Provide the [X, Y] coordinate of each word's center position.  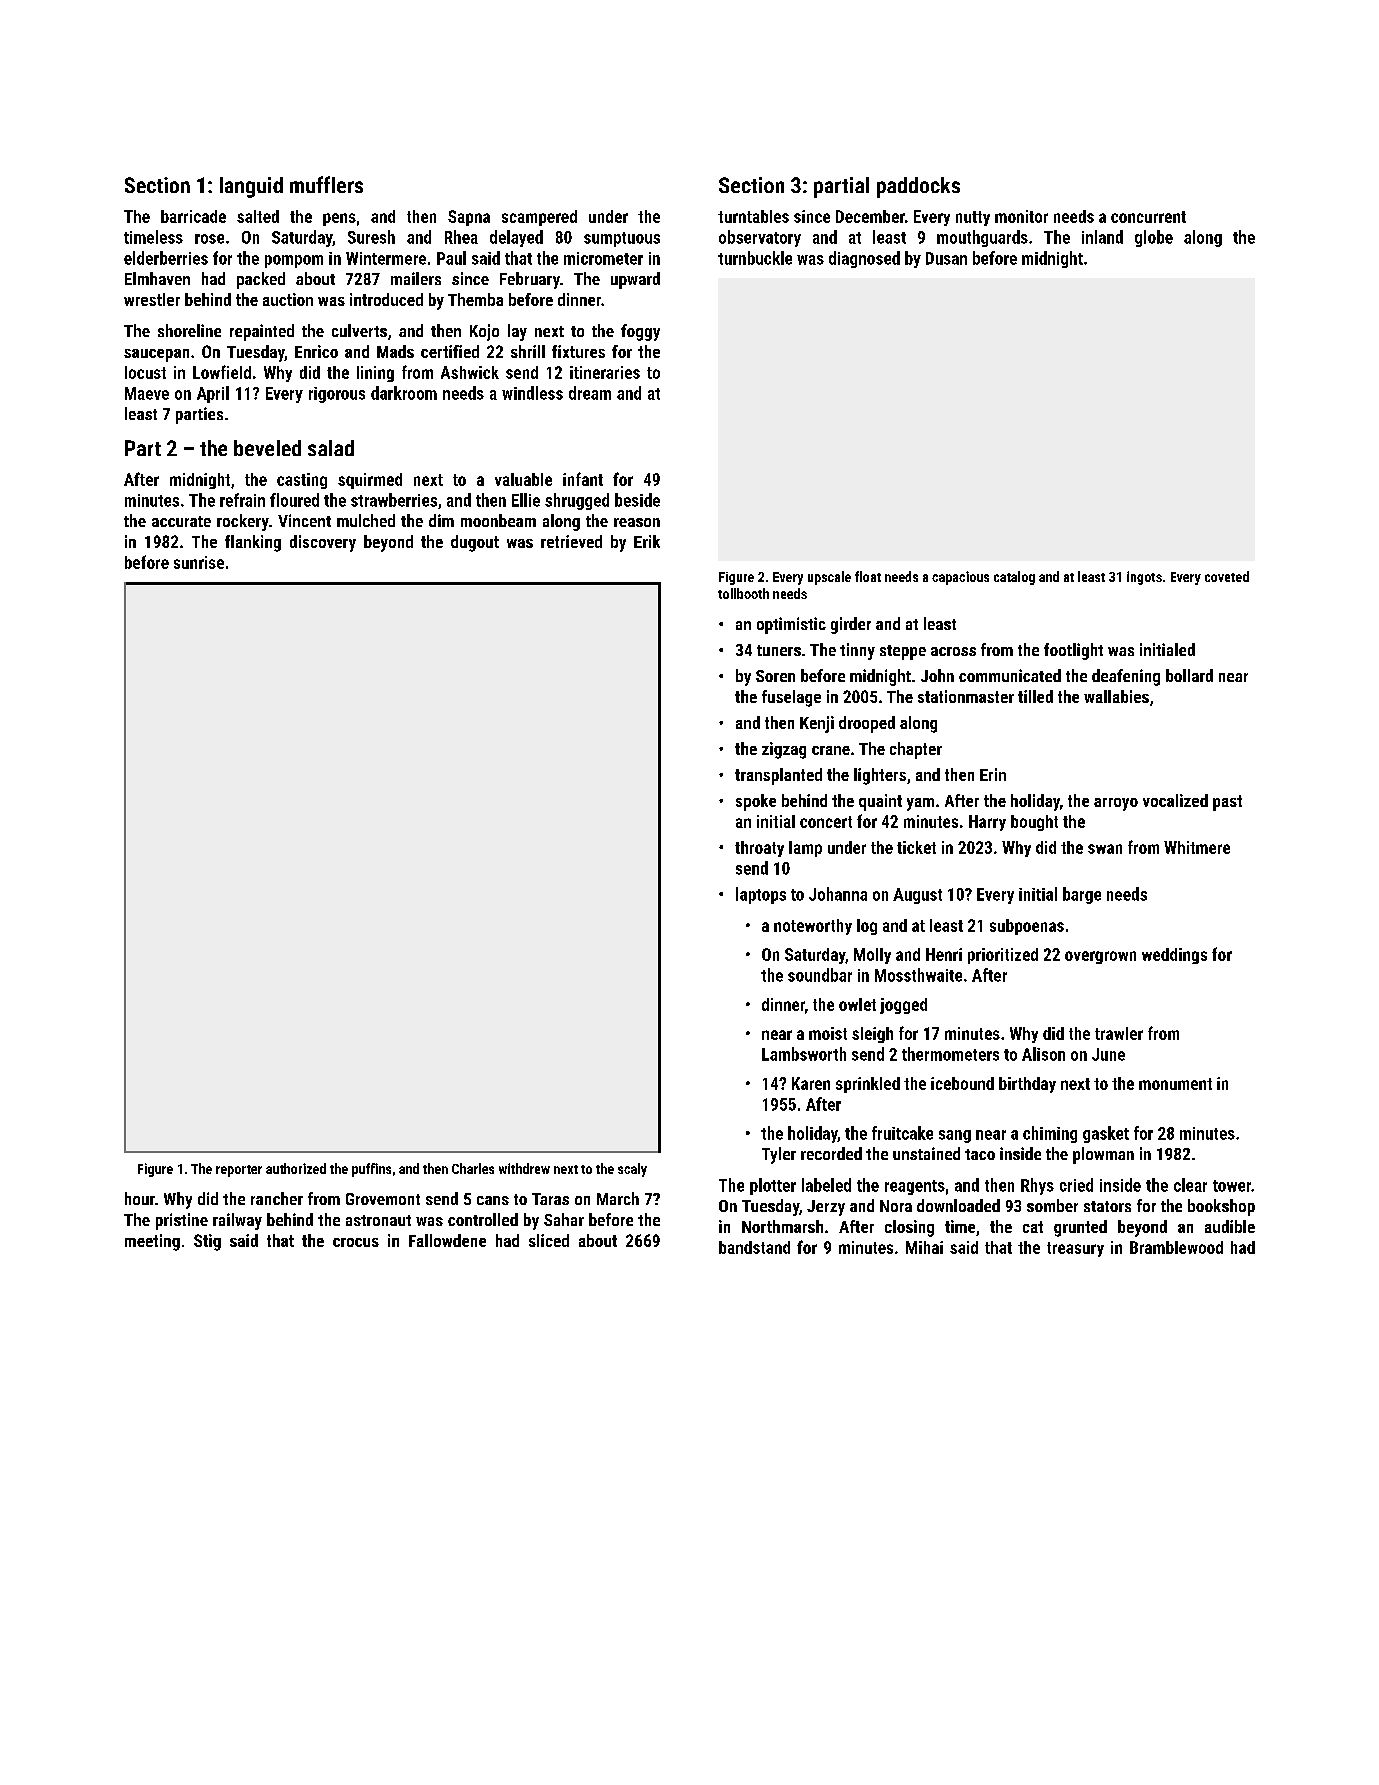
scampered [539, 218]
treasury [1075, 1249]
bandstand [754, 1247]
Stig [207, 1242]
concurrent [1148, 217]
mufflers [326, 184]
